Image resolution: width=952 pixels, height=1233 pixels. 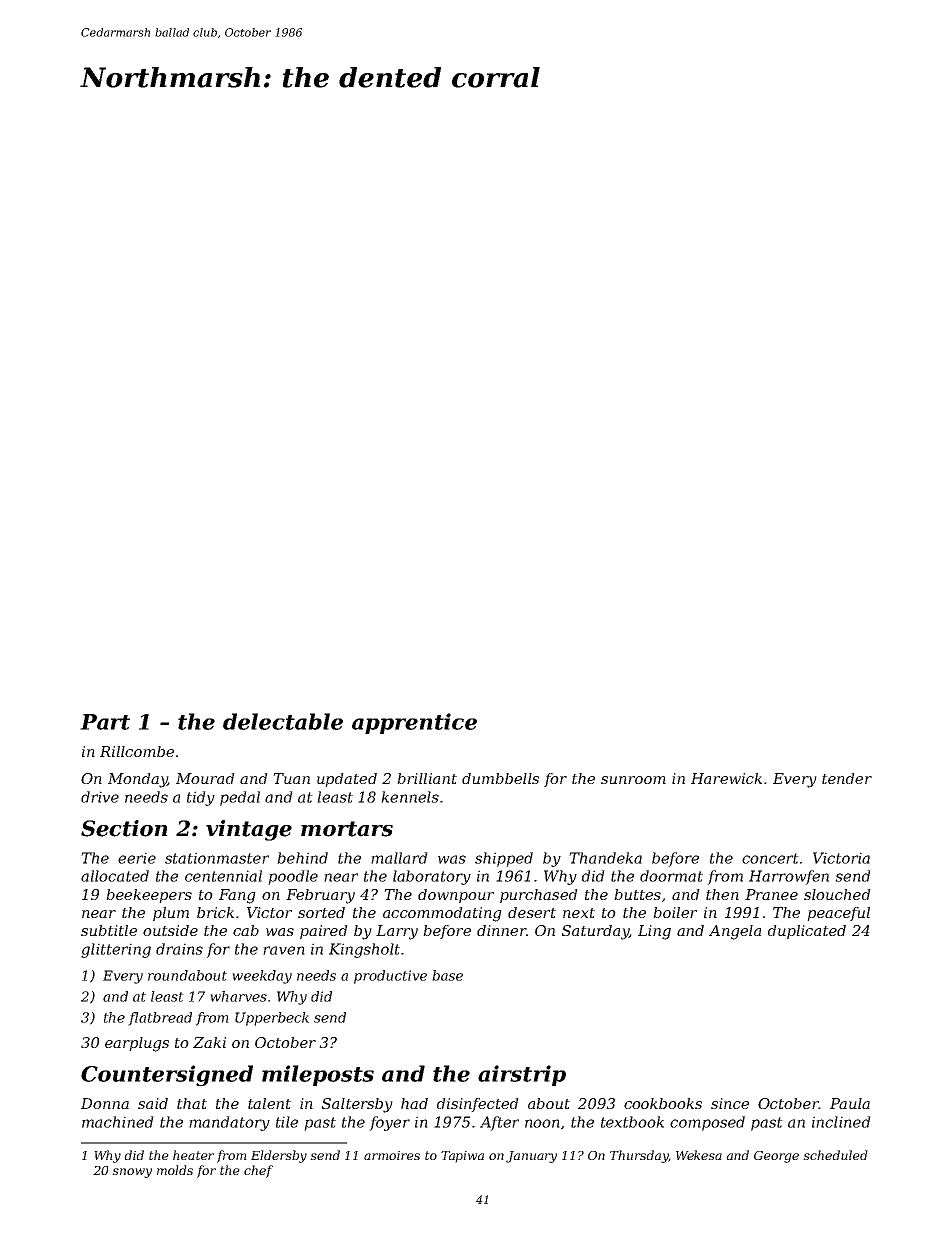 I want to click on earplugs, so click(x=137, y=1044).
